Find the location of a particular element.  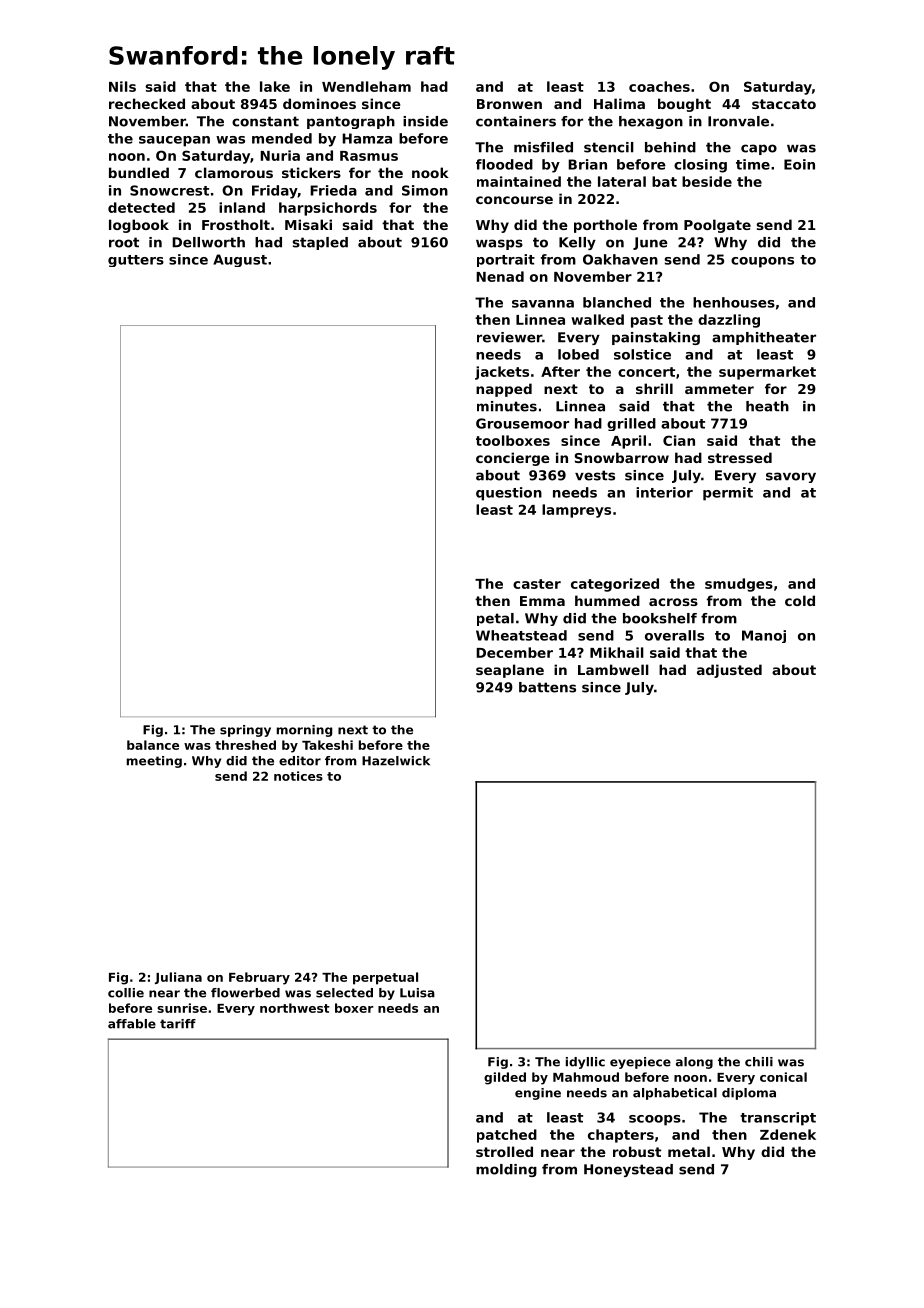

Zdenek is located at coordinates (788, 1134).
